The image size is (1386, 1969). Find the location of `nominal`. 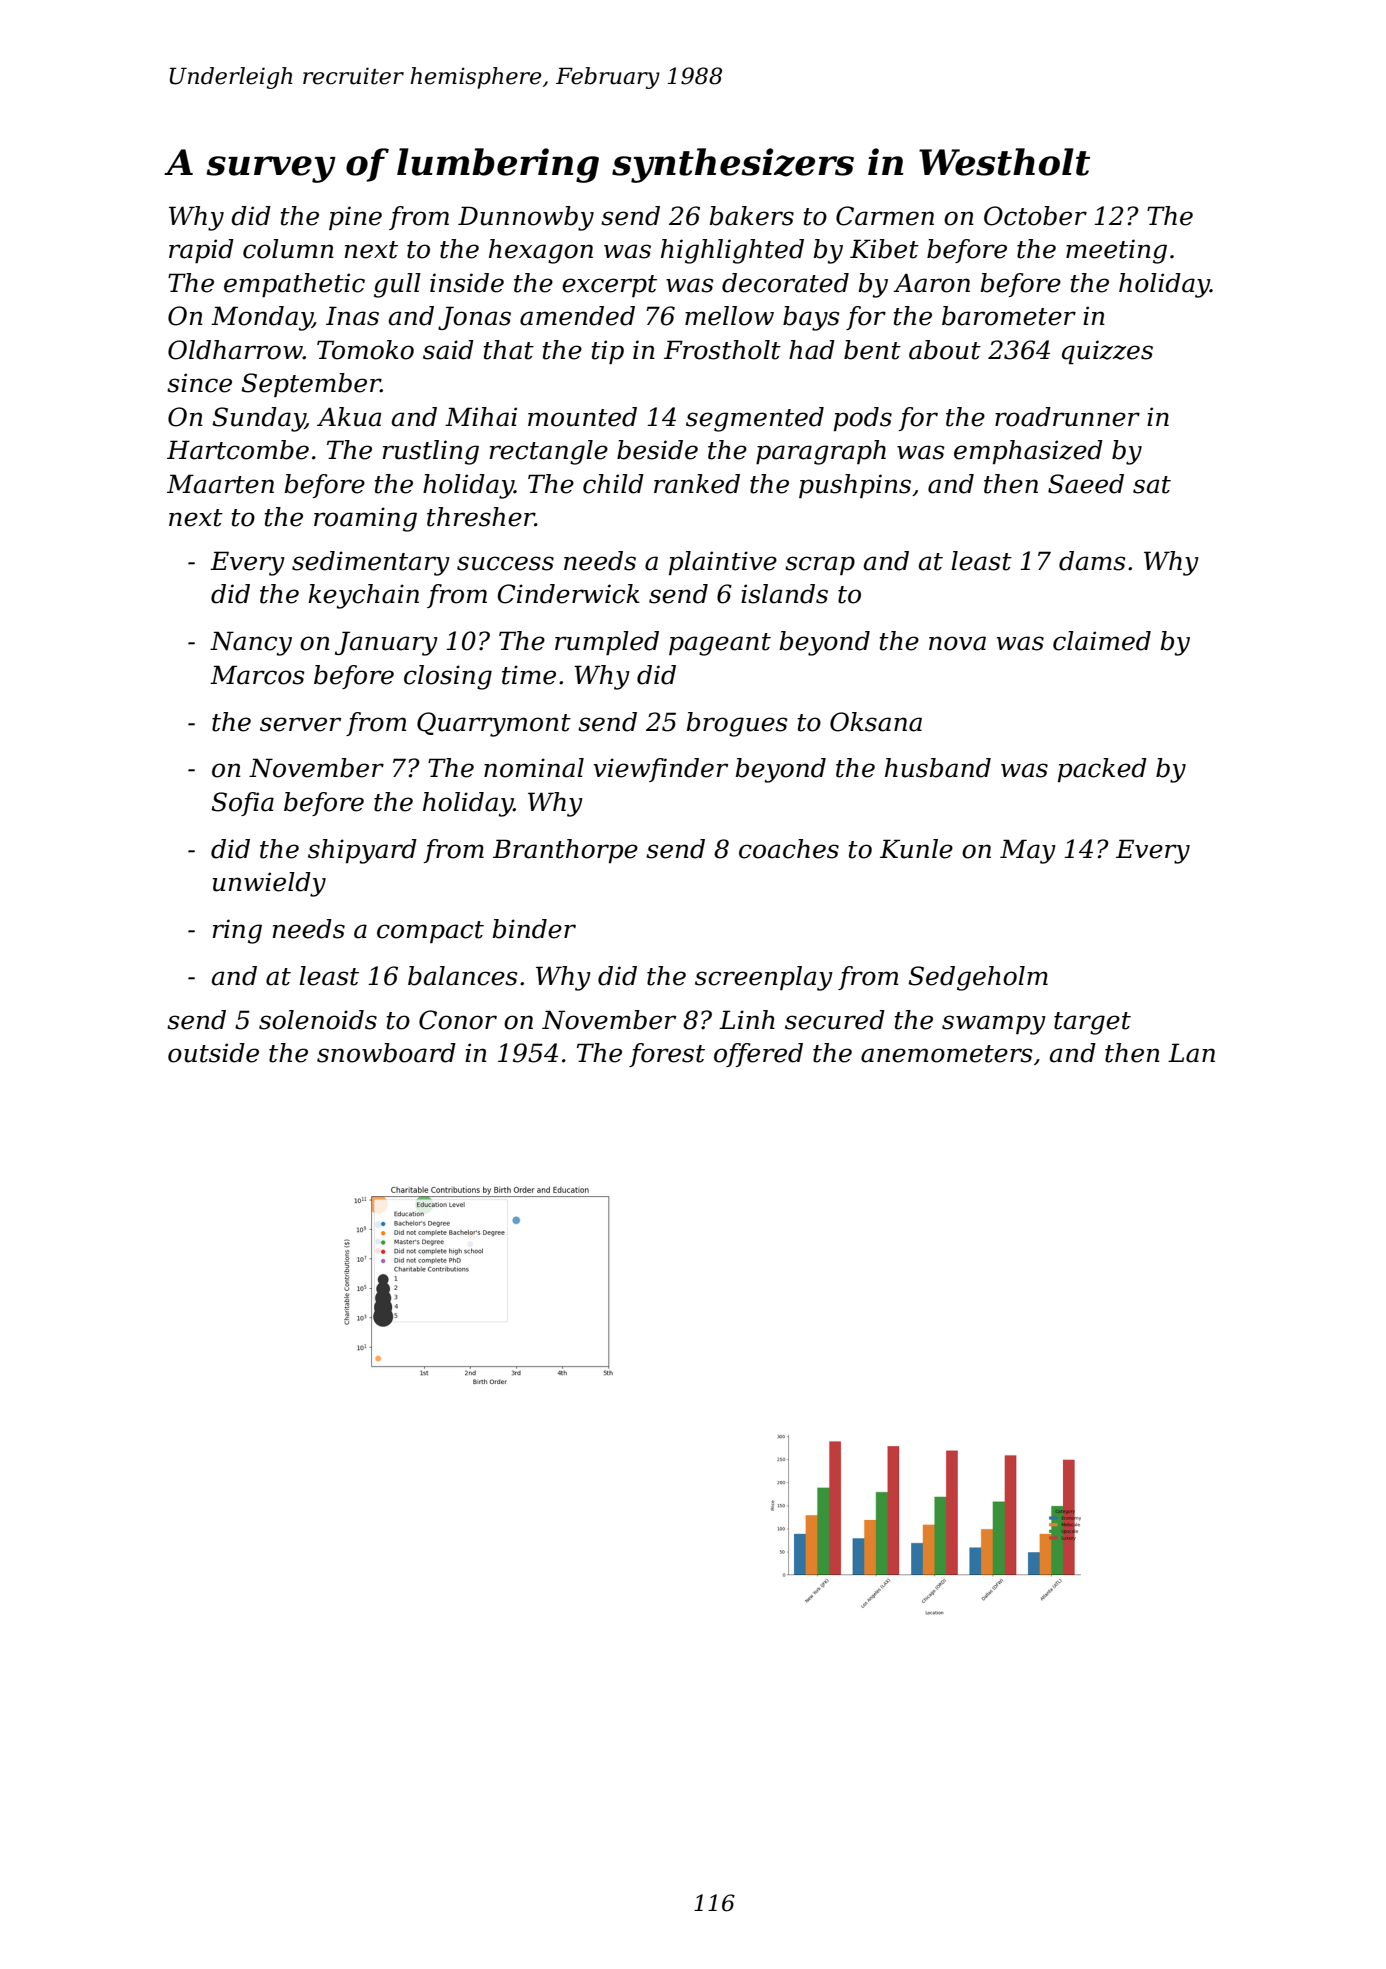

nominal is located at coordinates (534, 768).
